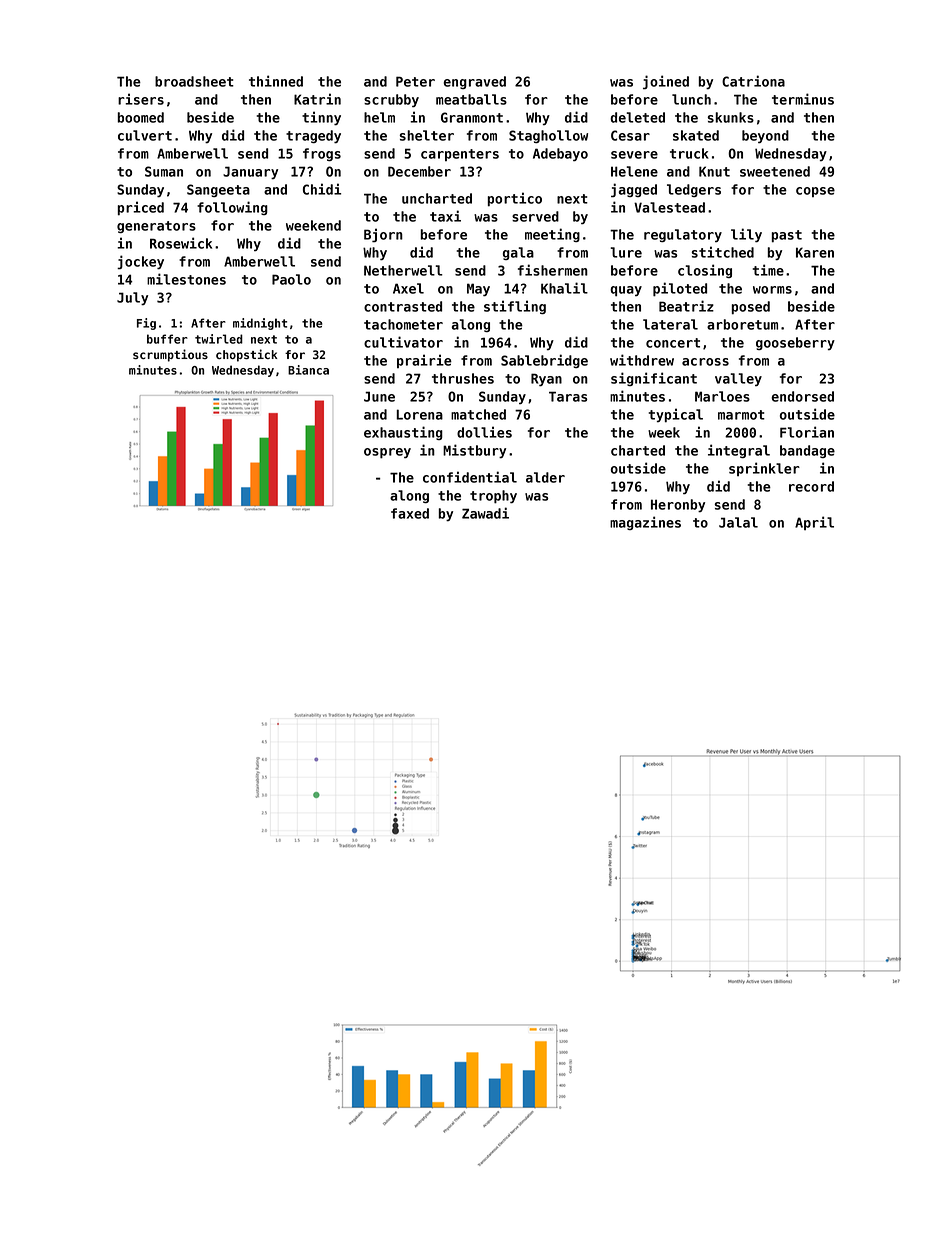 This screenshot has width=952, height=1233. What do you see at coordinates (410, 513) in the screenshot?
I see `faxed` at bounding box center [410, 513].
